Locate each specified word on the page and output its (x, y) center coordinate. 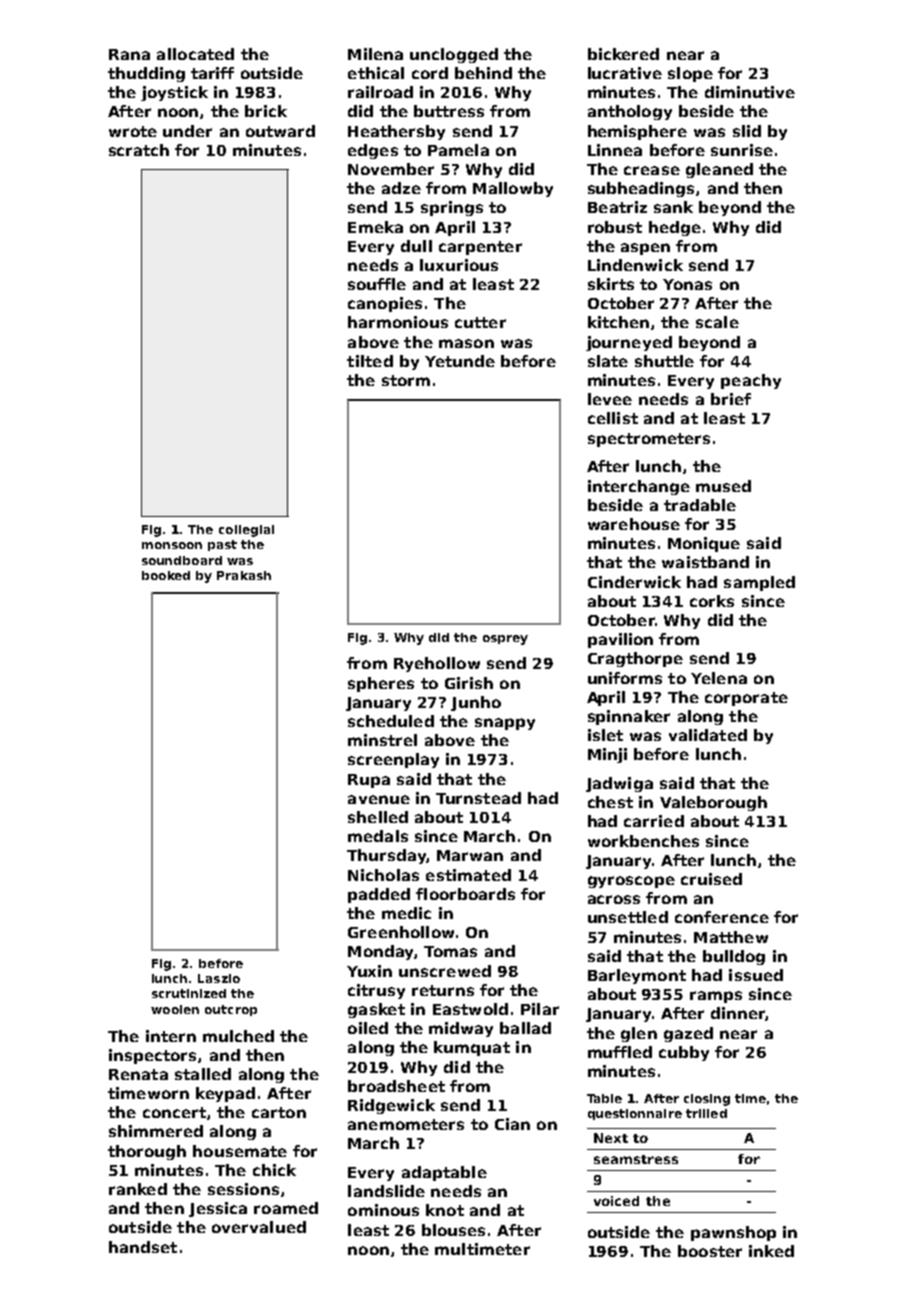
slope (690, 74)
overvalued (259, 1227)
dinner (738, 1013)
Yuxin (369, 971)
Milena (375, 54)
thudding (146, 74)
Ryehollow (437, 664)
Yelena (719, 678)
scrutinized (189, 993)
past (222, 545)
